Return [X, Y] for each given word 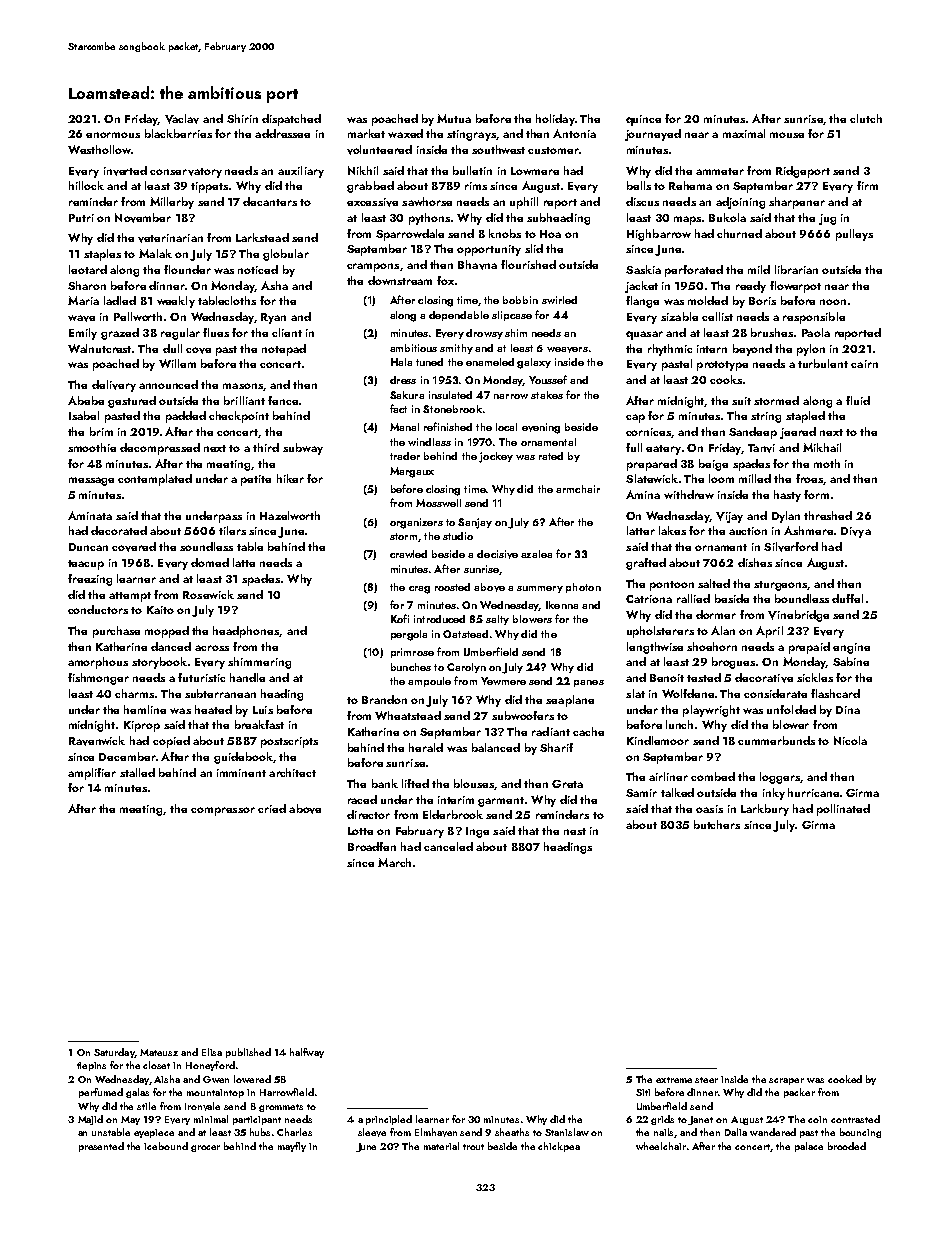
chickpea [559, 1147]
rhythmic [670, 350]
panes [589, 683]
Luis [263, 710]
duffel [847, 598]
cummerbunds [776, 740]
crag [419, 590]
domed [210, 562]
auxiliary [301, 172]
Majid [90, 1120]
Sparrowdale [410, 235]
